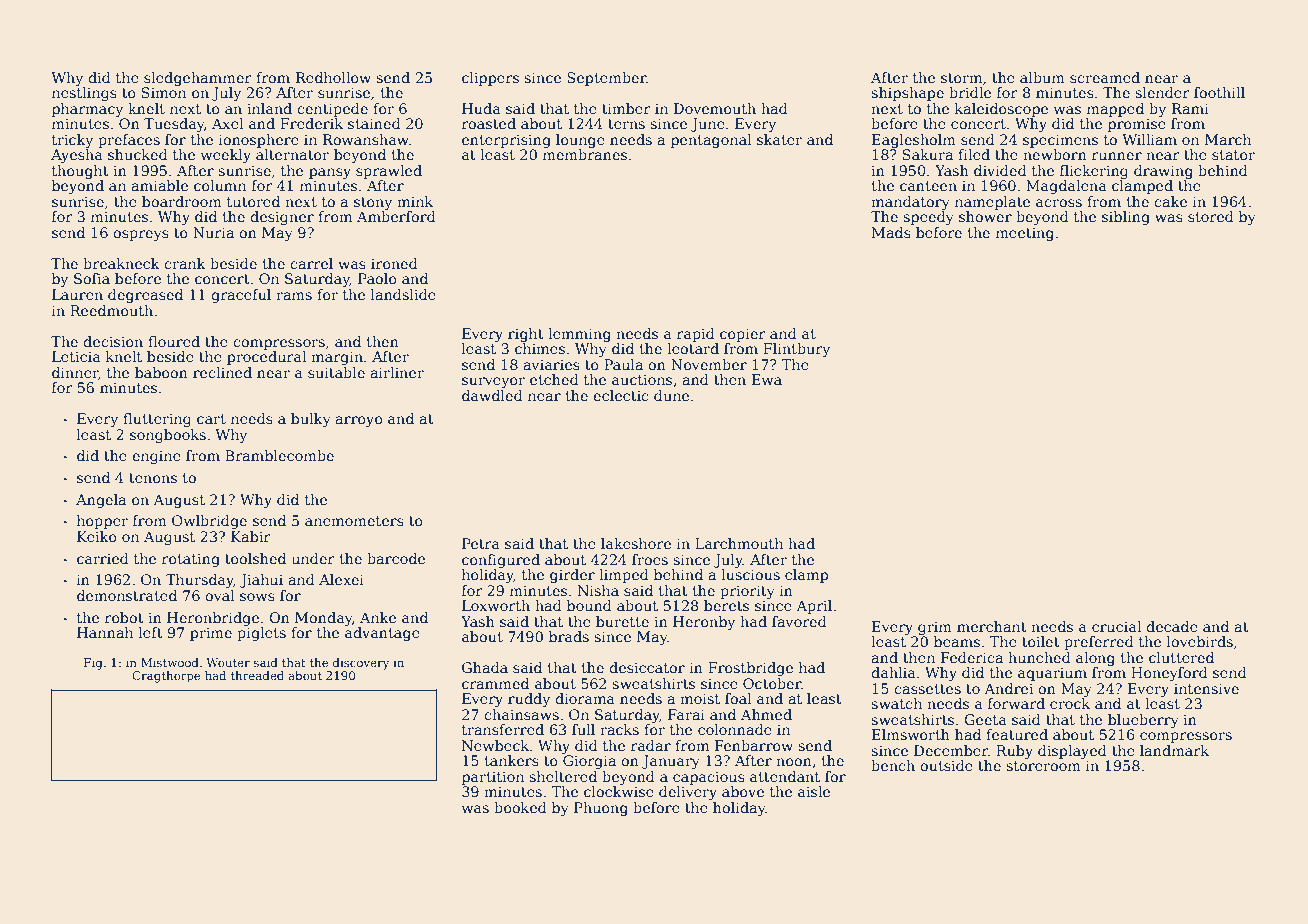 The height and width of the screenshot is (924, 1308). Describe the element at coordinates (501, 561) in the screenshot. I see `configured` at that location.
